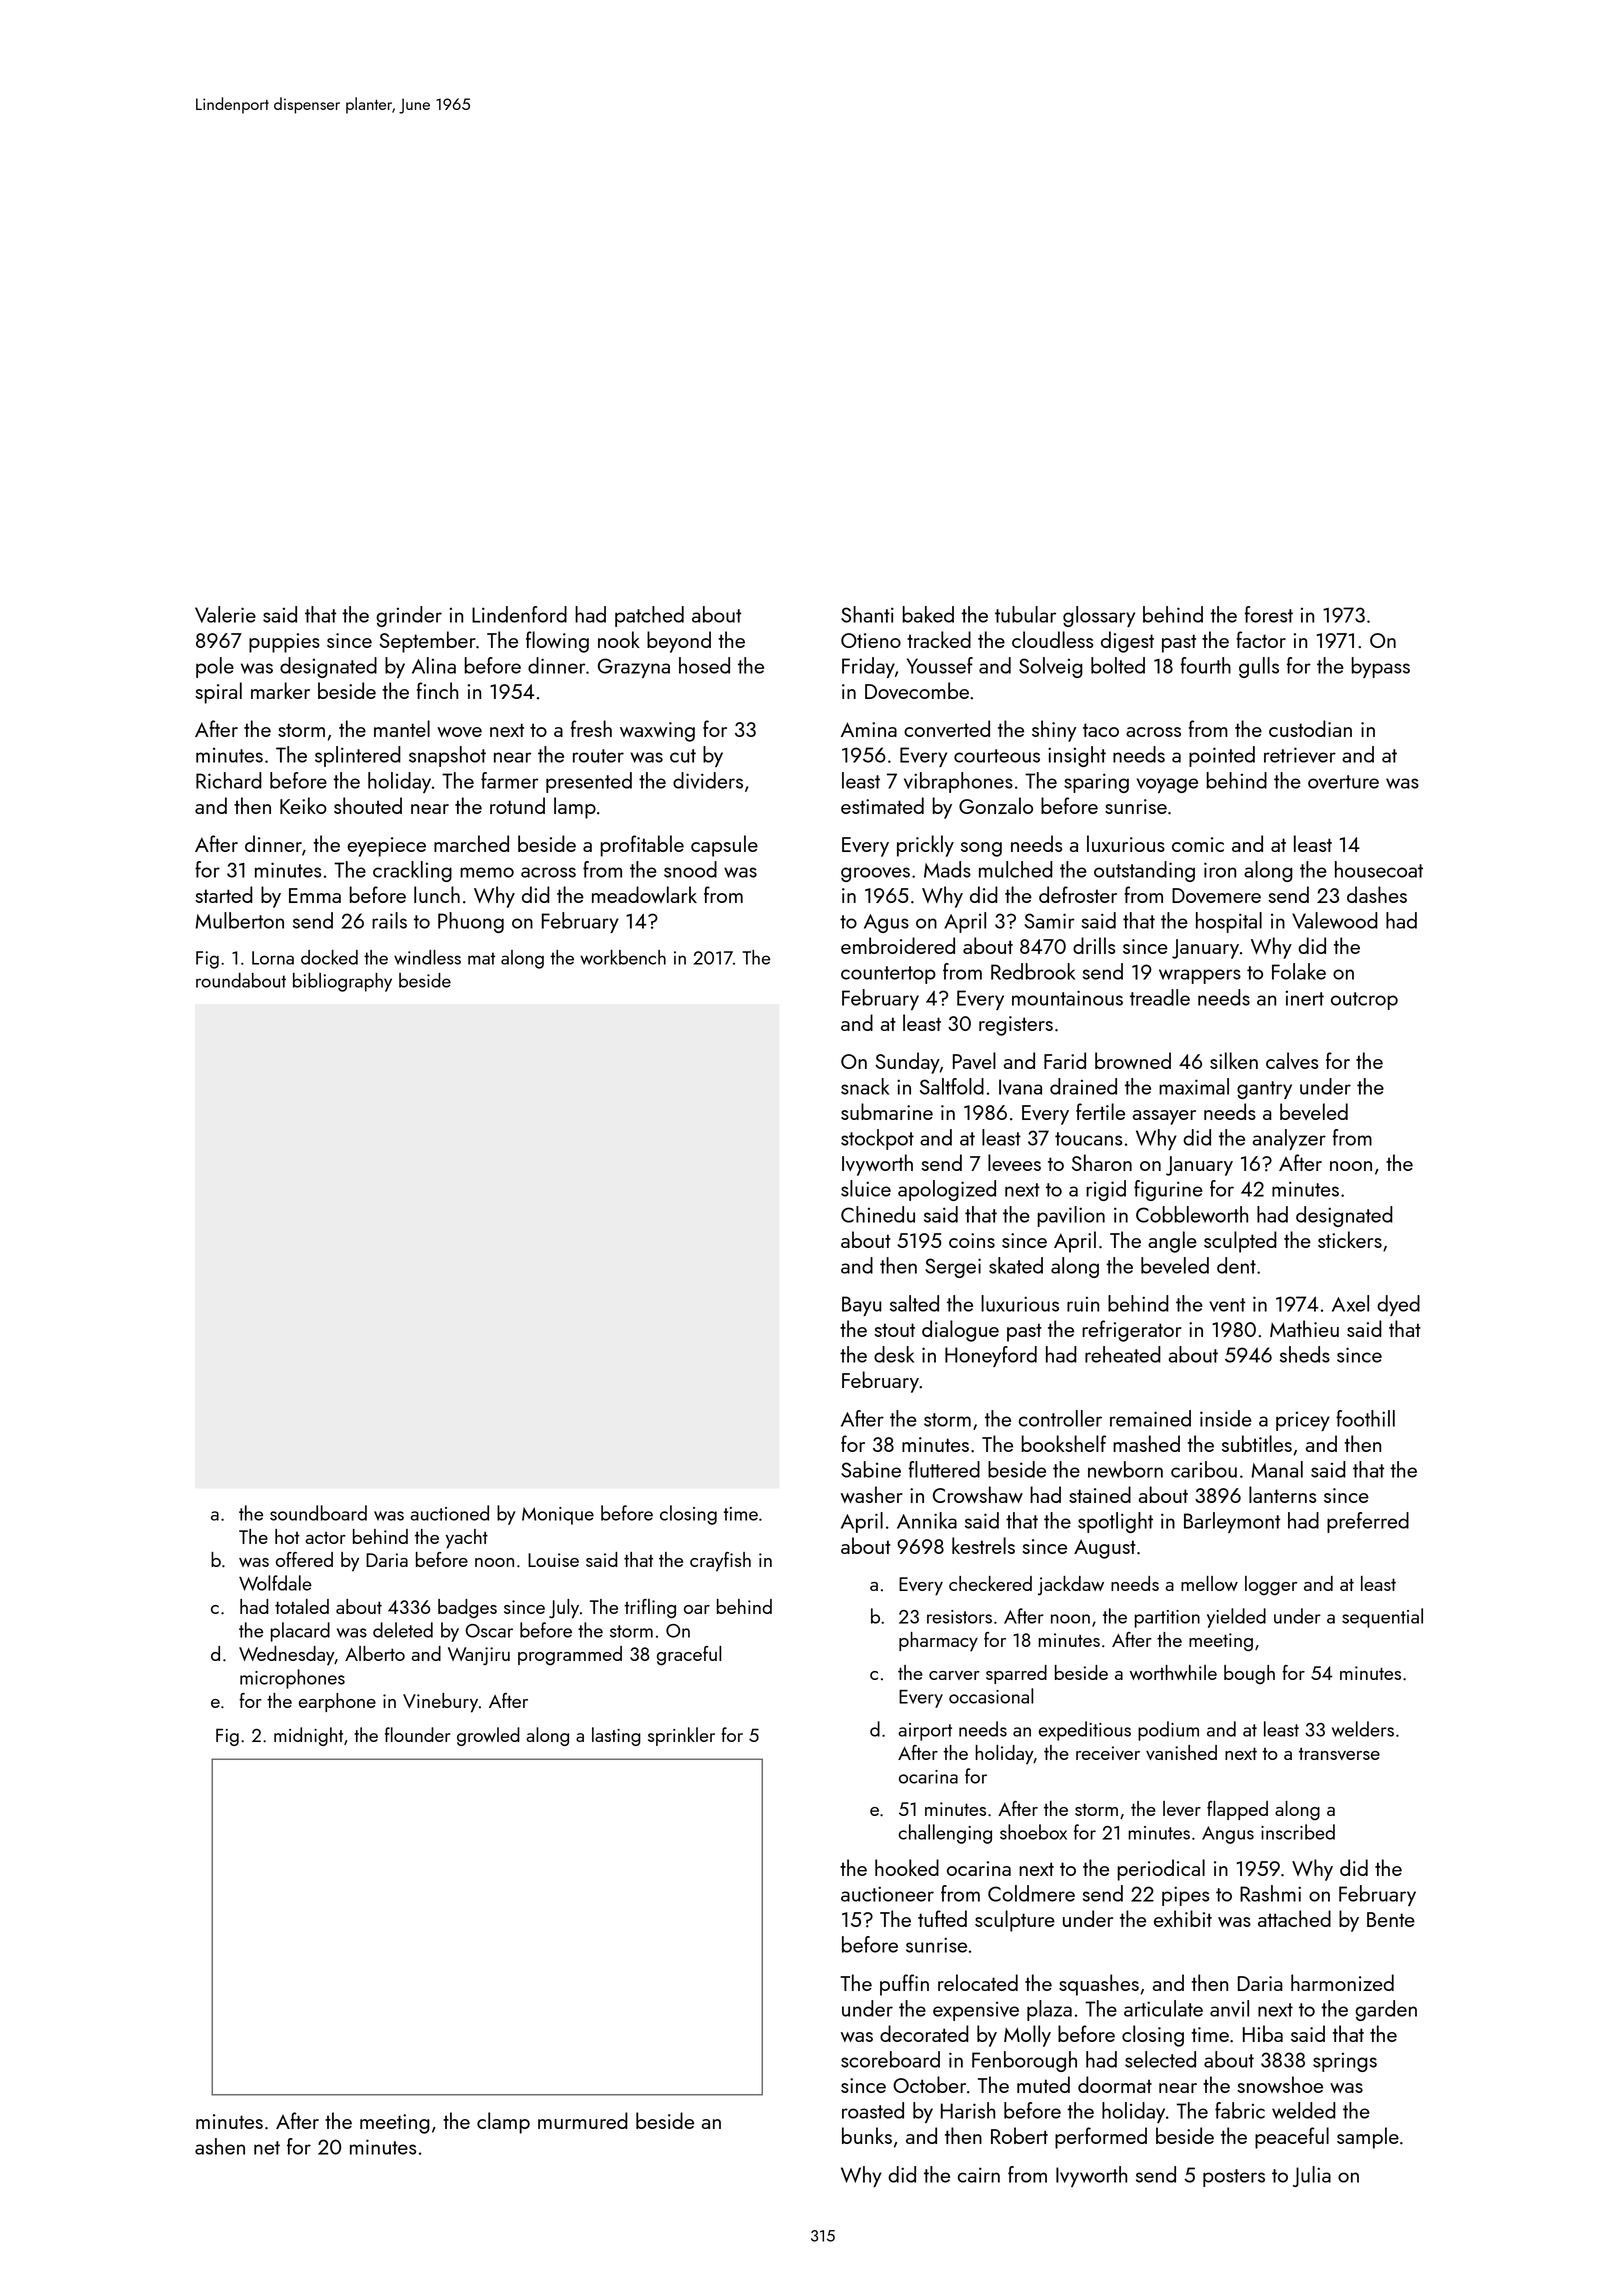  Describe the element at coordinates (1305, 998) in the screenshot. I see `inert` at that location.
